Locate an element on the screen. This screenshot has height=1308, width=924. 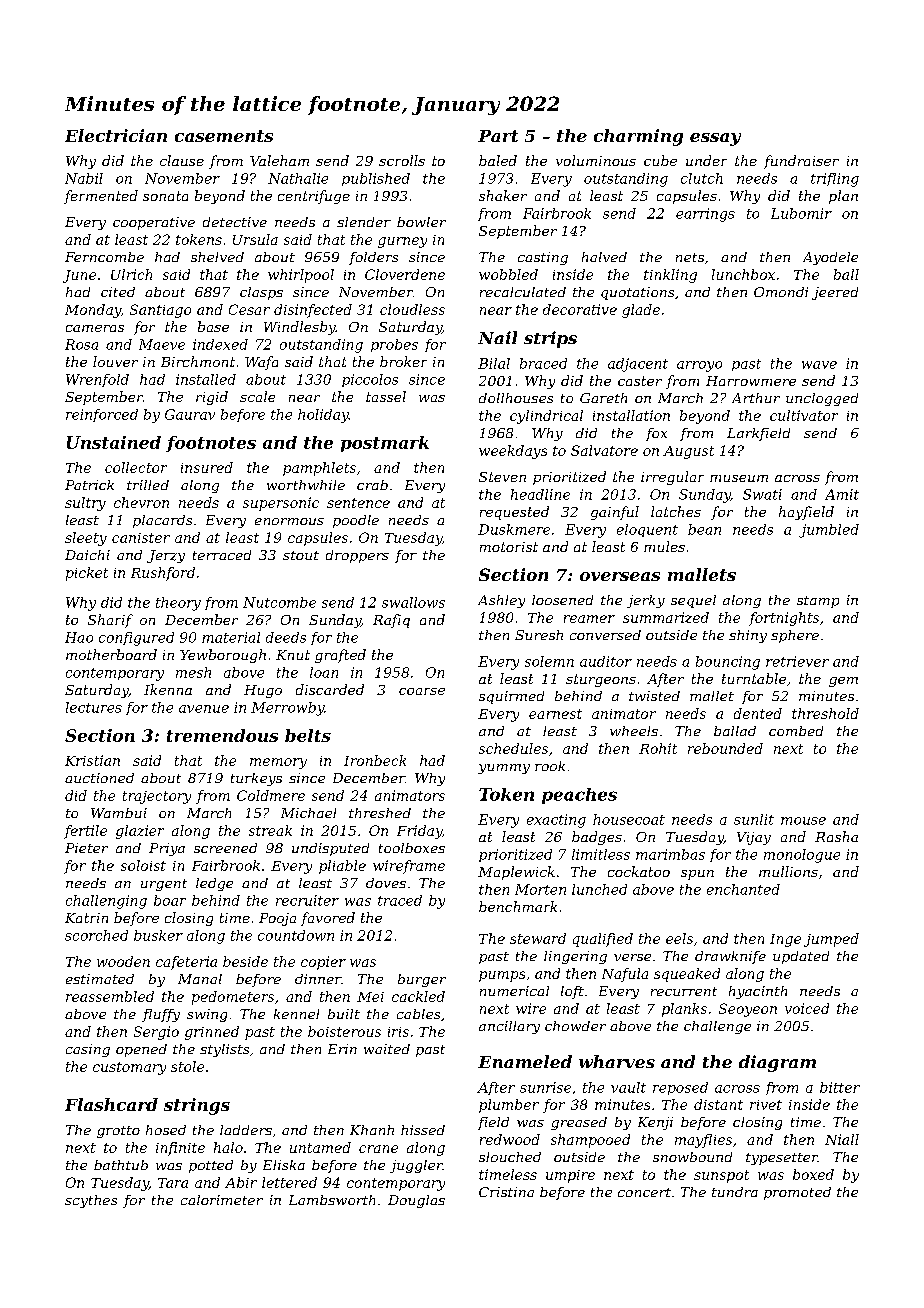
fertile is located at coordinates (85, 832).
